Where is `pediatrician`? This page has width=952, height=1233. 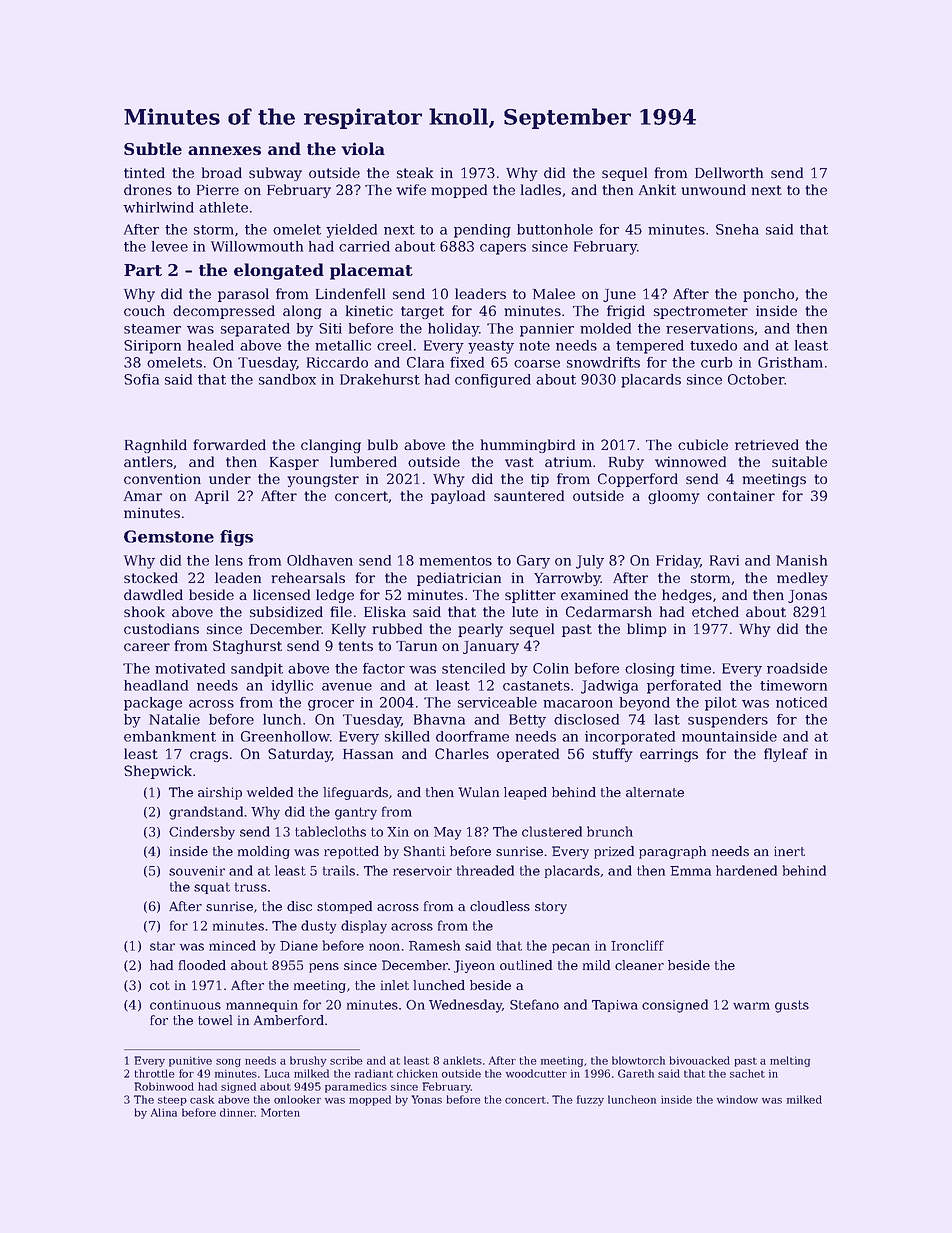
pediatrician is located at coordinates (459, 579).
